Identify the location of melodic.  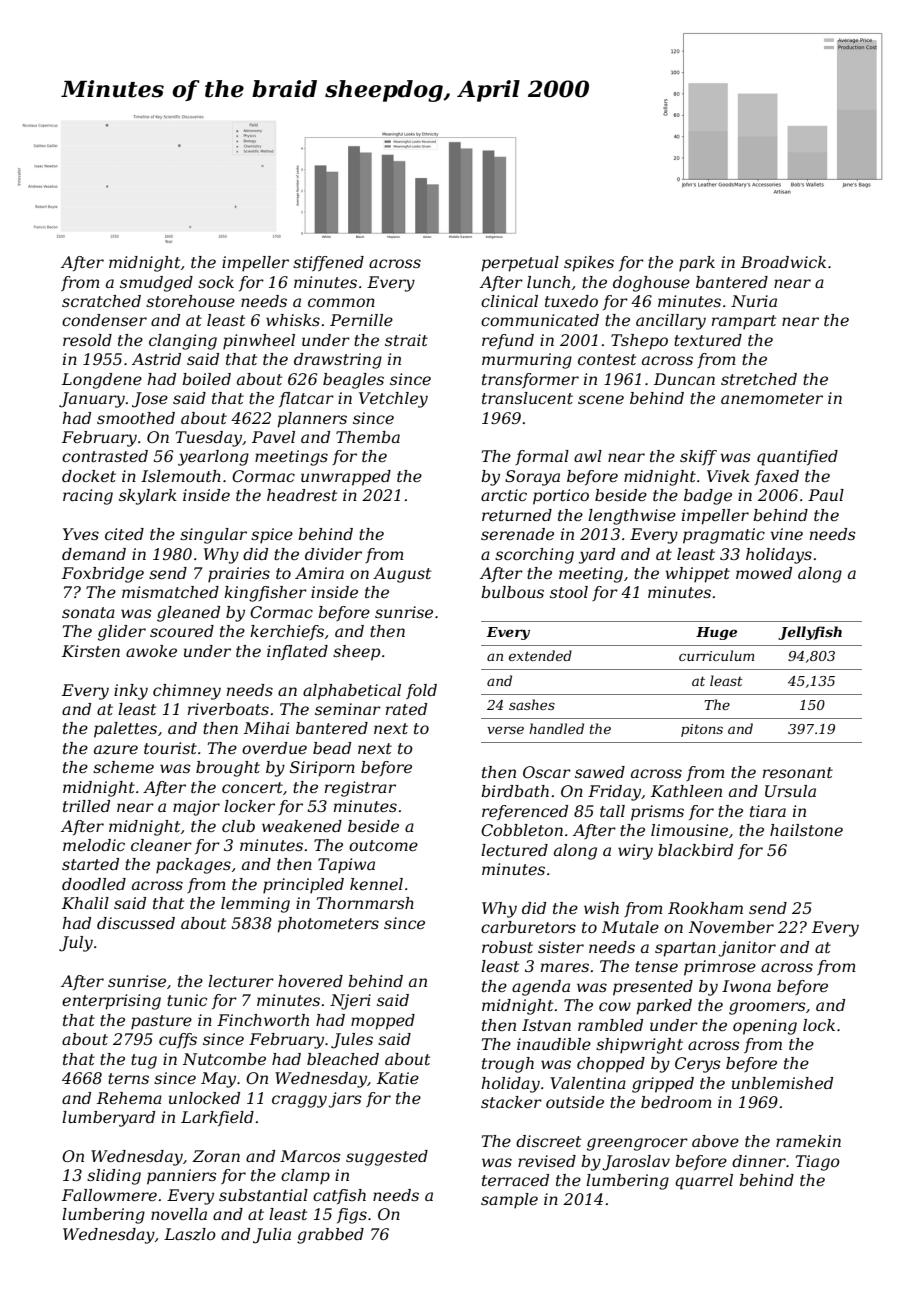
(94, 845).
